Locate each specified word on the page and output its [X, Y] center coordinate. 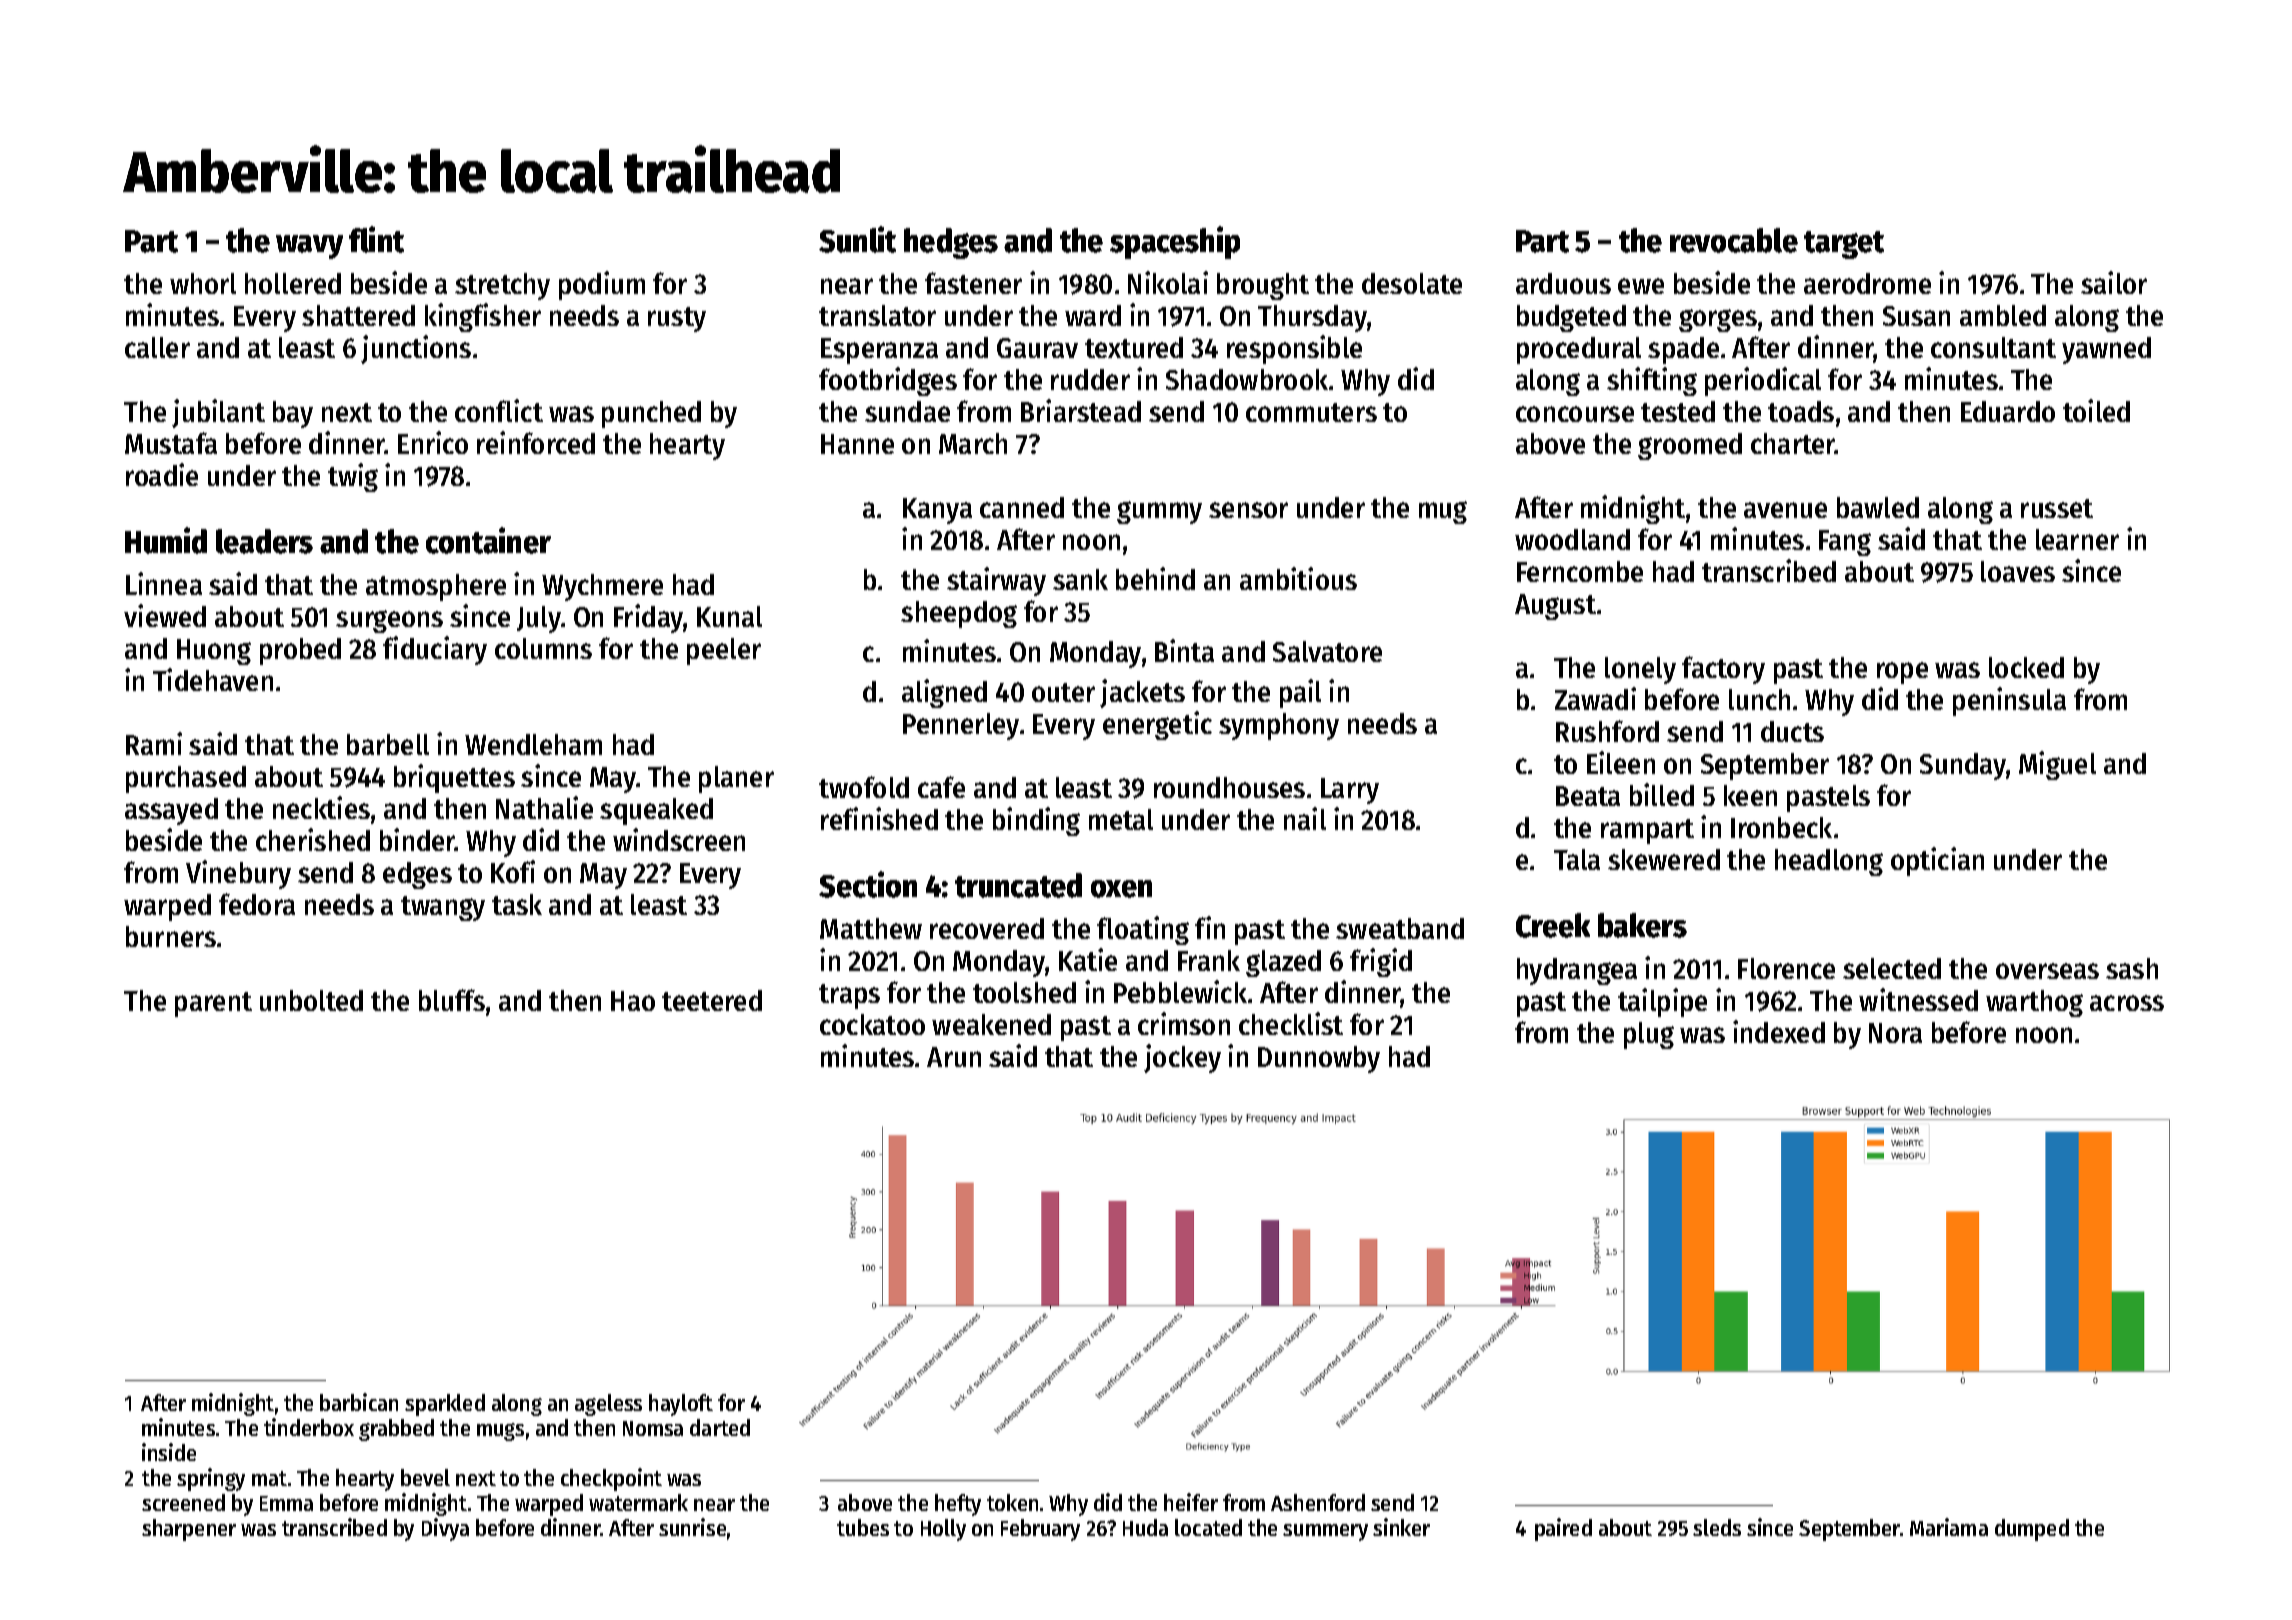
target [1844, 245]
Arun [954, 1057]
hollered [293, 283]
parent [213, 1004]
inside [169, 1452]
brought [1263, 286]
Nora [1895, 1033]
